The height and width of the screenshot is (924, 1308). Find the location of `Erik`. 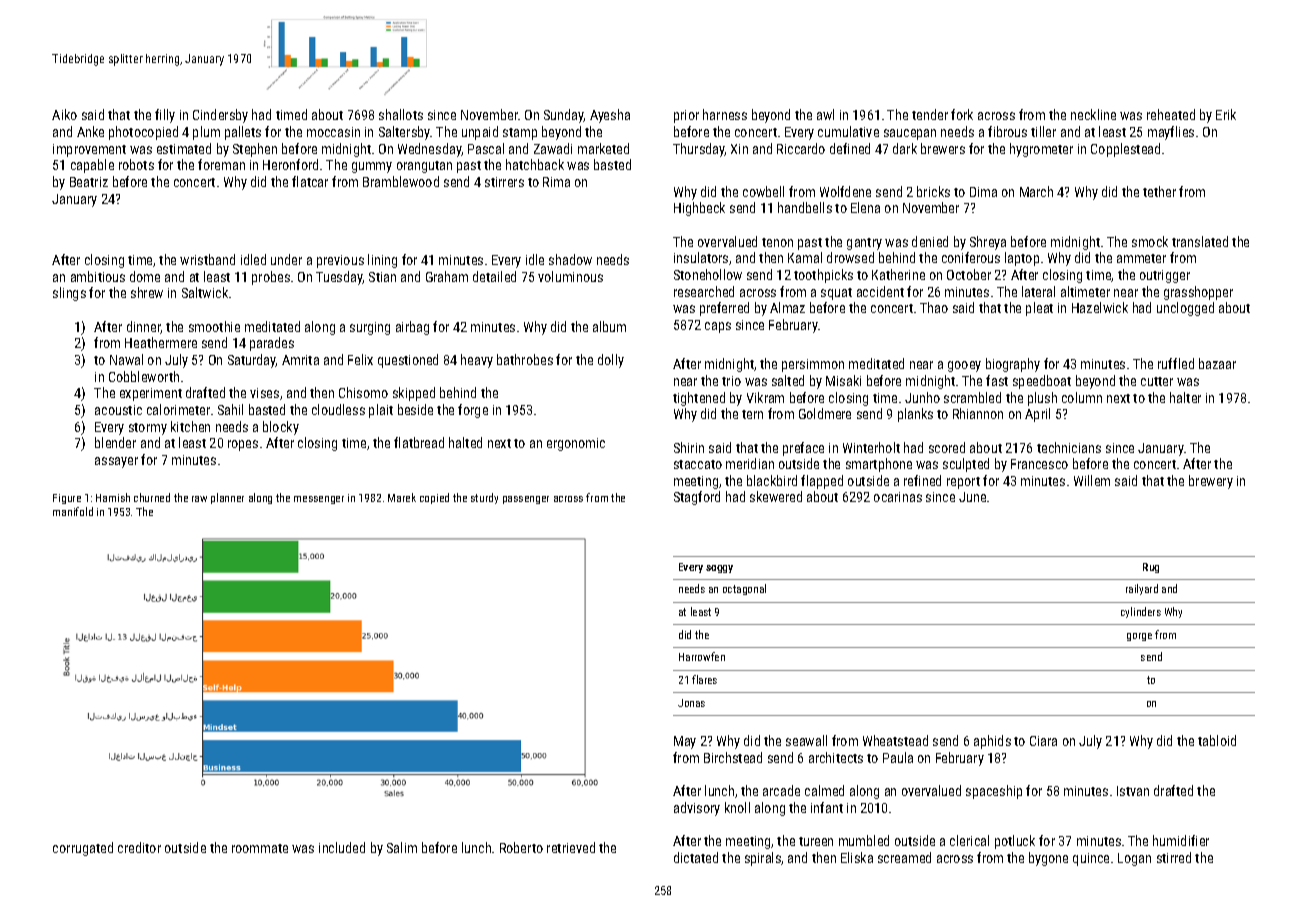

Erik is located at coordinates (1226, 114).
